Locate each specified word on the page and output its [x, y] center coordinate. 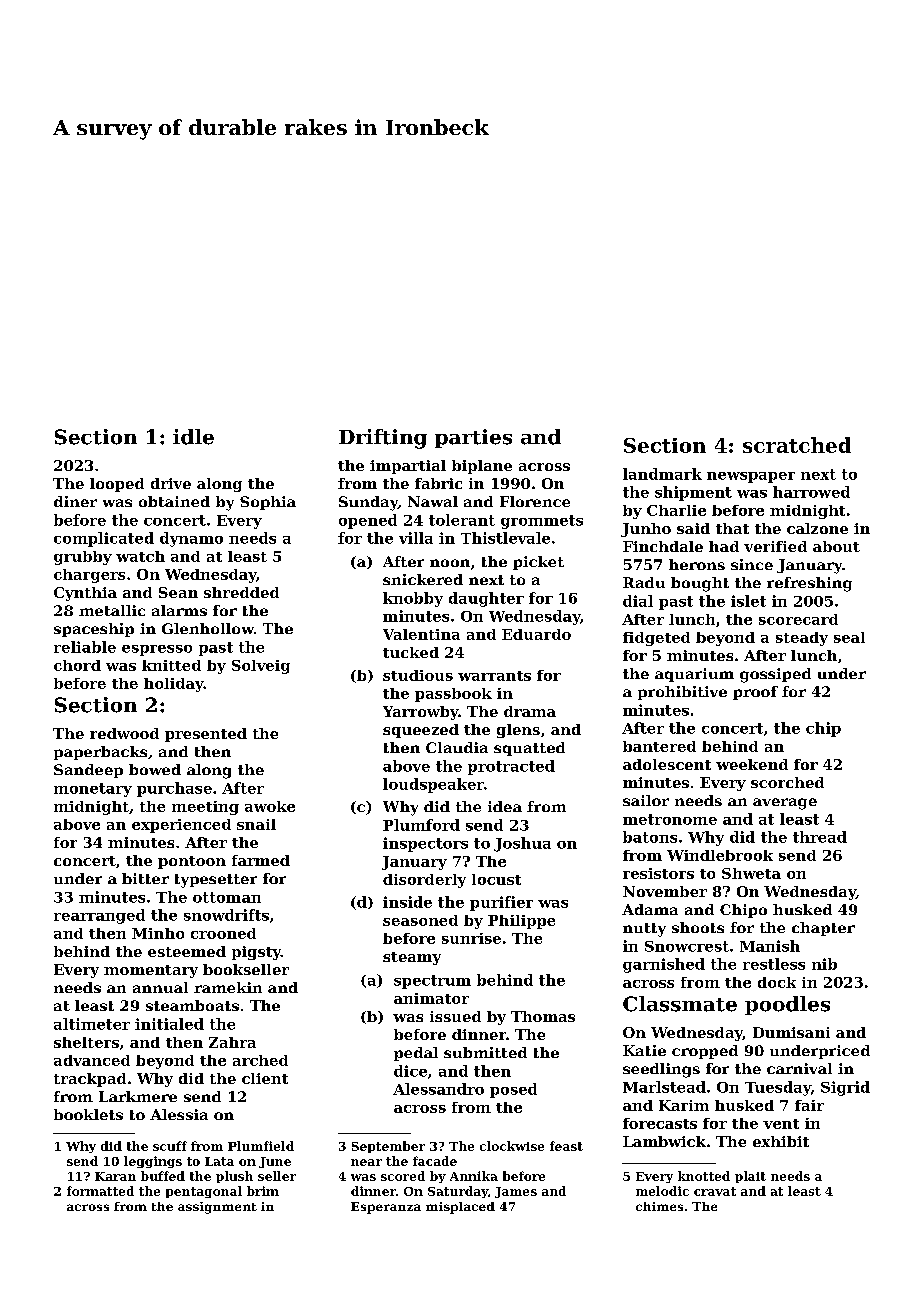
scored [403, 1176]
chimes [659, 1206]
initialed [169, 1024]
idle [193, 437]
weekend [752, 764]
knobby [413, 599]
